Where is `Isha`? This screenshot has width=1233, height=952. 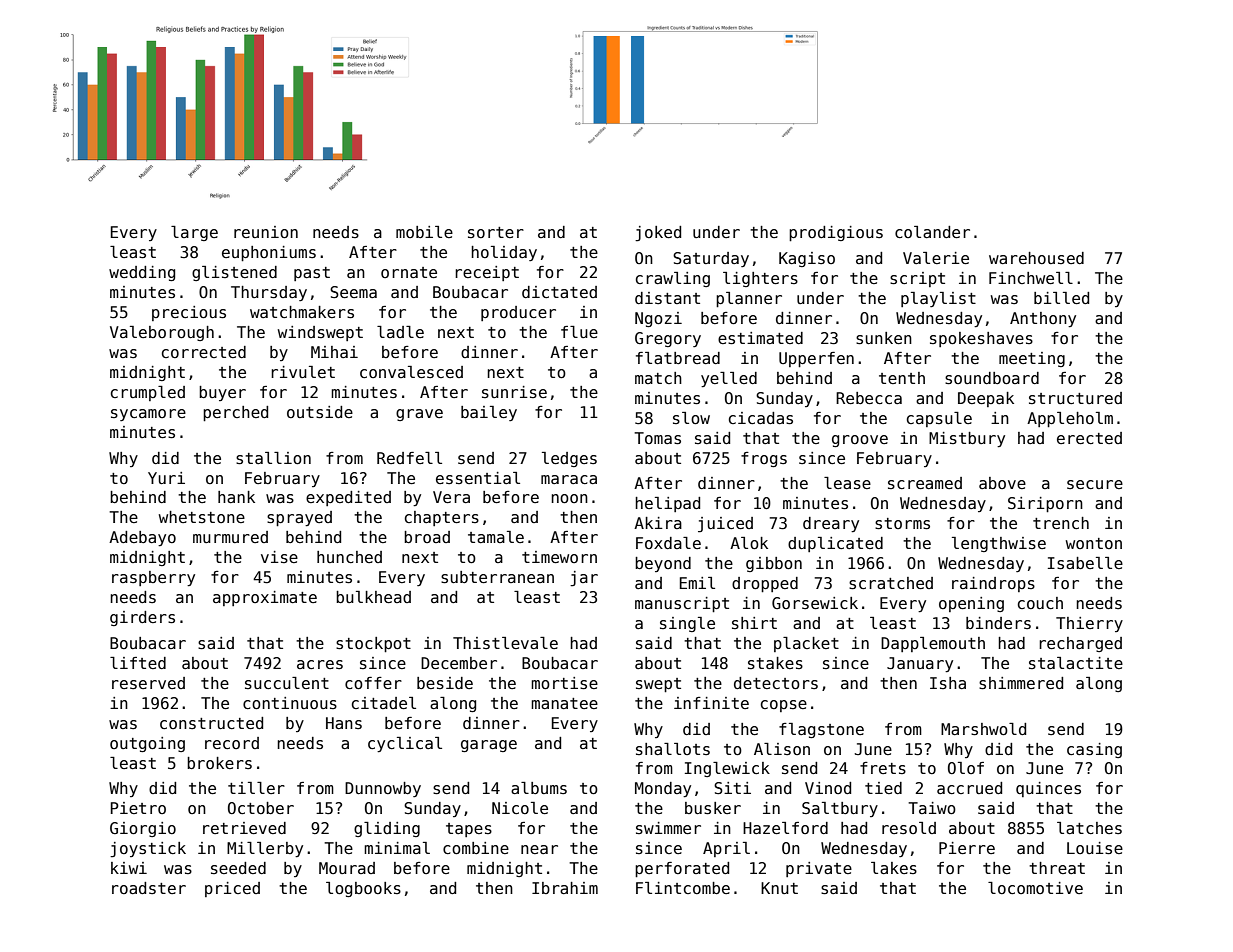
Isha is located at coordinates (948, 683).
